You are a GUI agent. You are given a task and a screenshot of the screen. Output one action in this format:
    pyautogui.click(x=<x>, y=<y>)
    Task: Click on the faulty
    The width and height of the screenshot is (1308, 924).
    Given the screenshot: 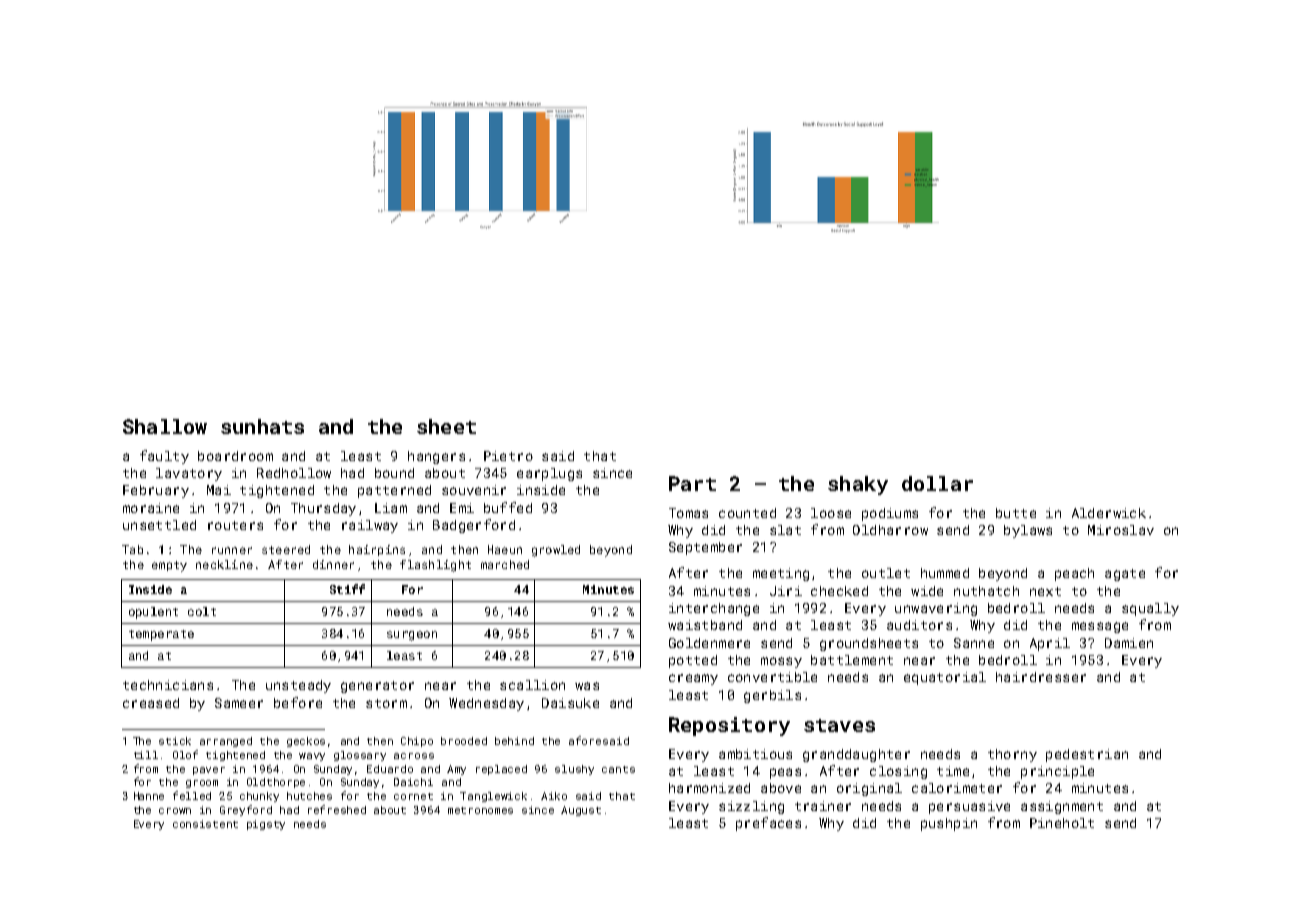 What is the action you would take?
    pyautogui.click(x=164, y=457)
